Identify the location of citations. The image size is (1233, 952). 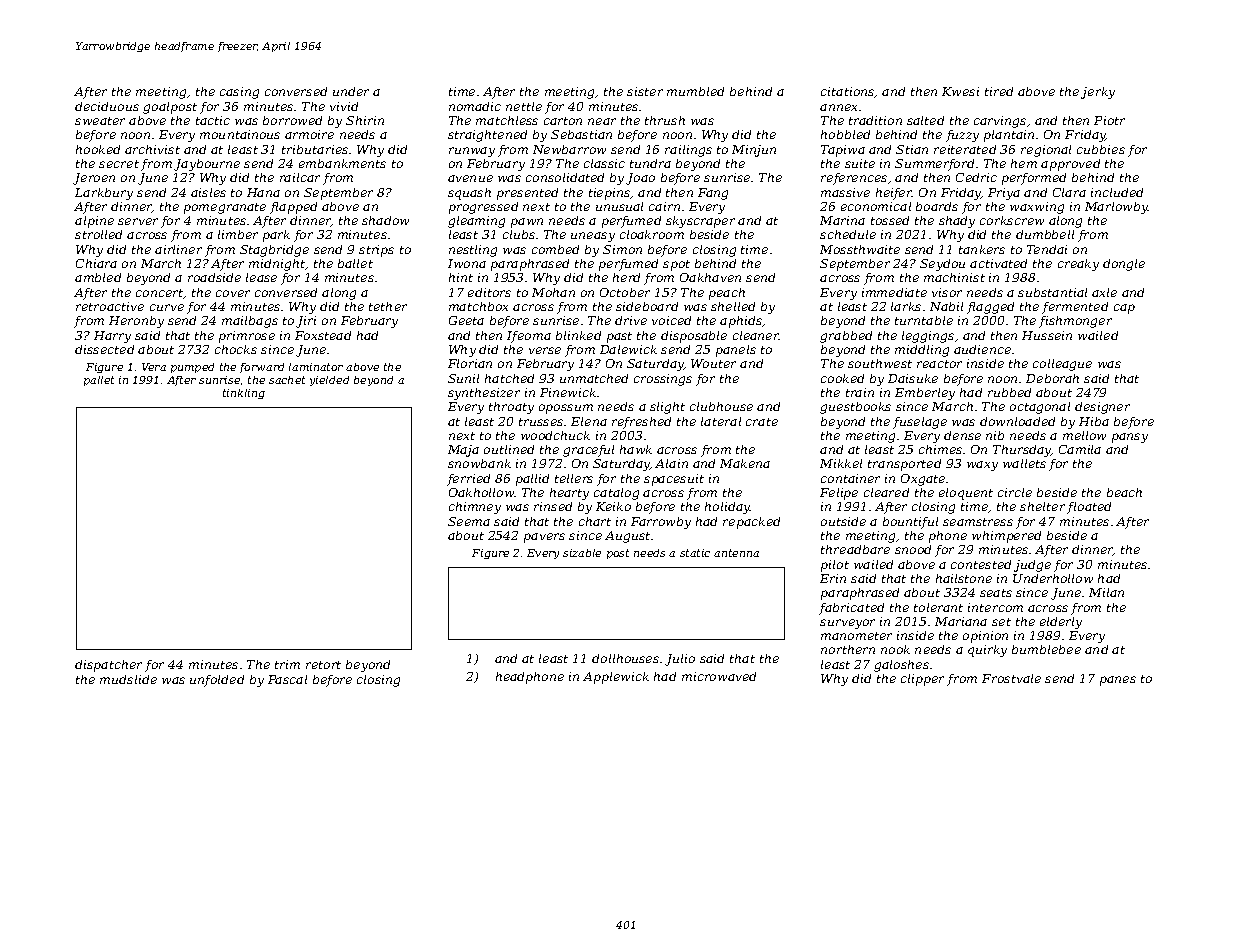
(848, 92).
